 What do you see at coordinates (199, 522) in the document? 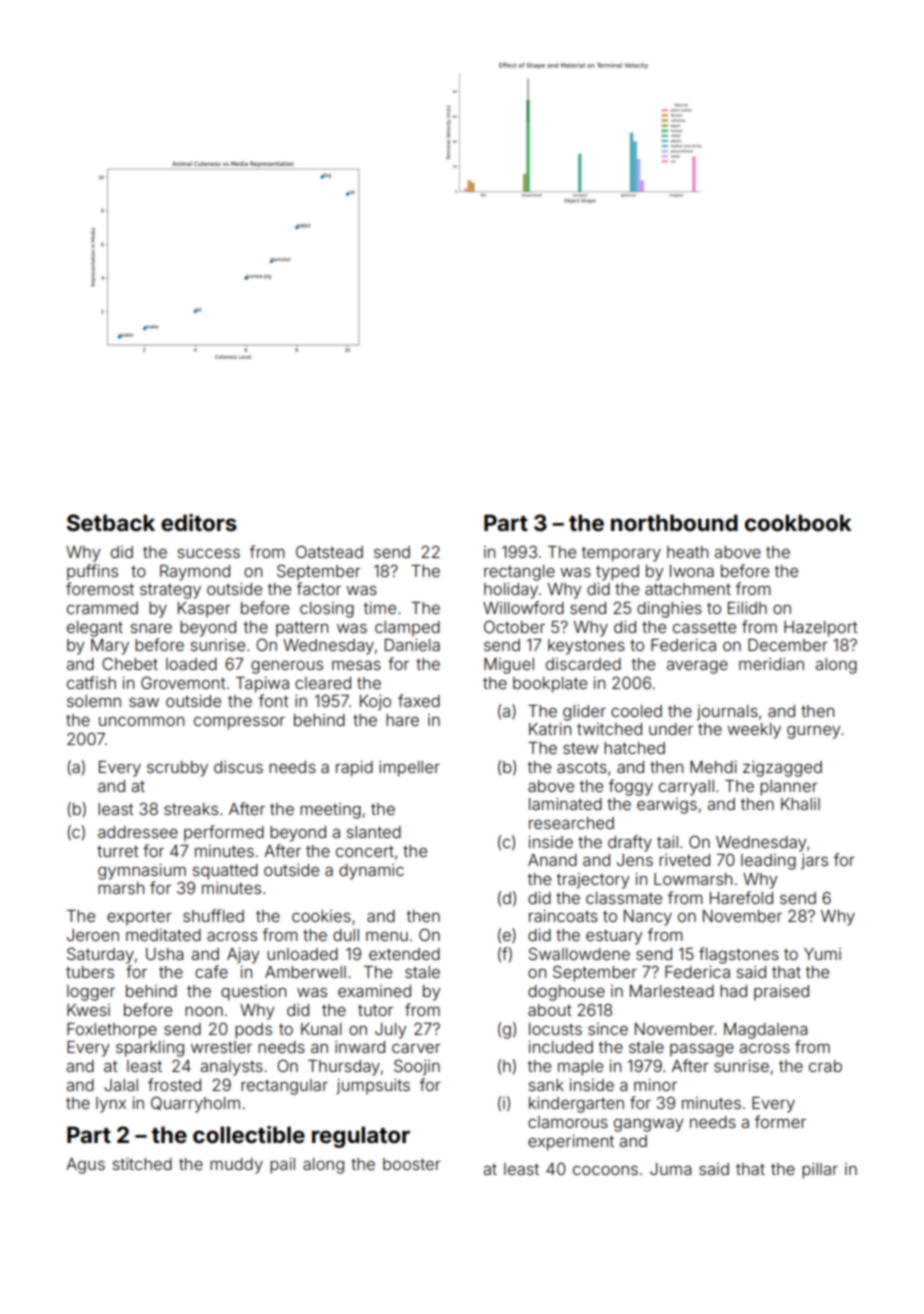
I see `editors` at bounding box center [199, 522].
